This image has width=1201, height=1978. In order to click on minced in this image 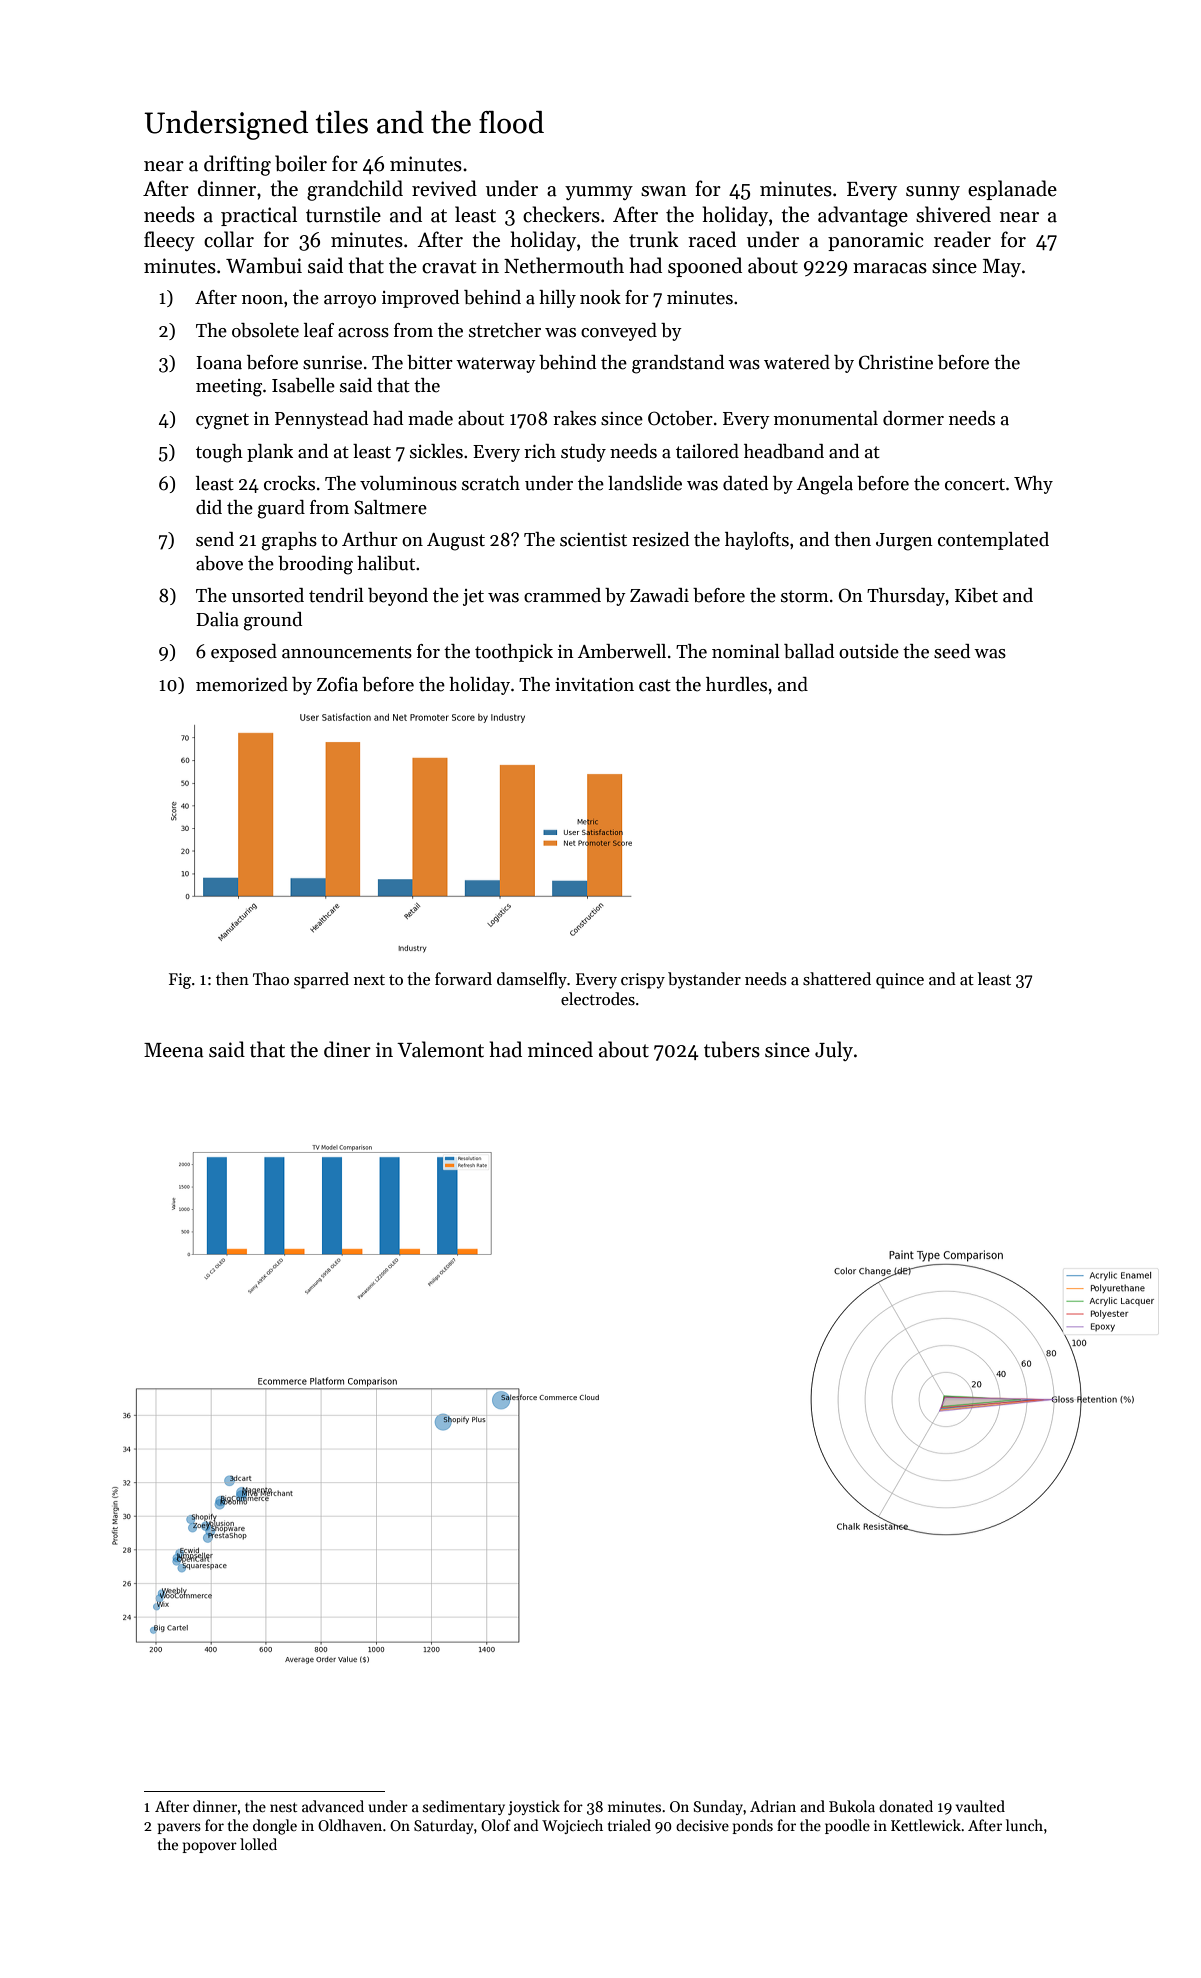, I will do `click(560, 1049)`.
